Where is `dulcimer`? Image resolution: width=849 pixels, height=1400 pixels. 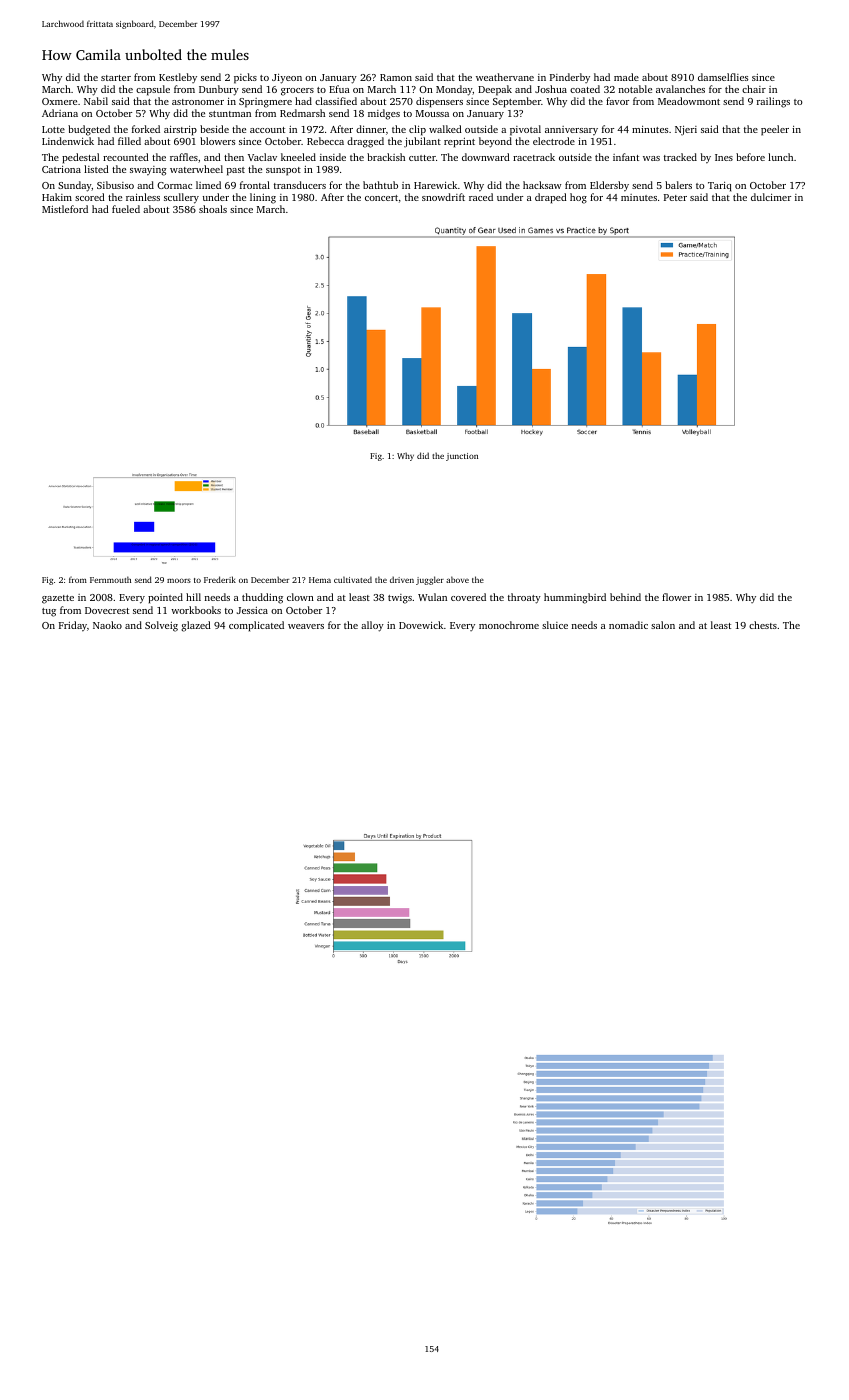
dulcimer is located at coordinates (771, 197).
